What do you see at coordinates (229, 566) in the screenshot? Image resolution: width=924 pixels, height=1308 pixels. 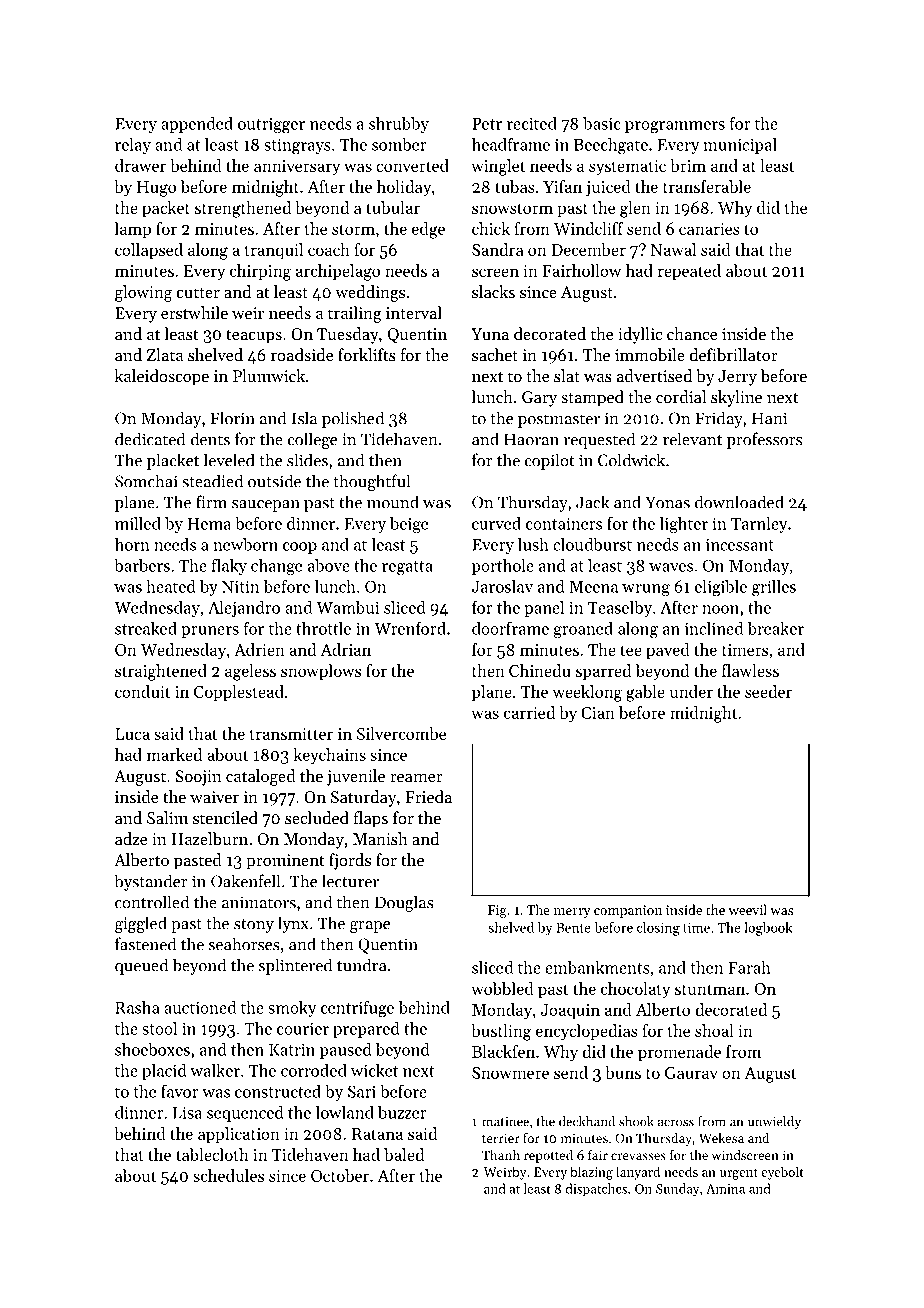 I see `flaky` at bounding box center [229, 566].
